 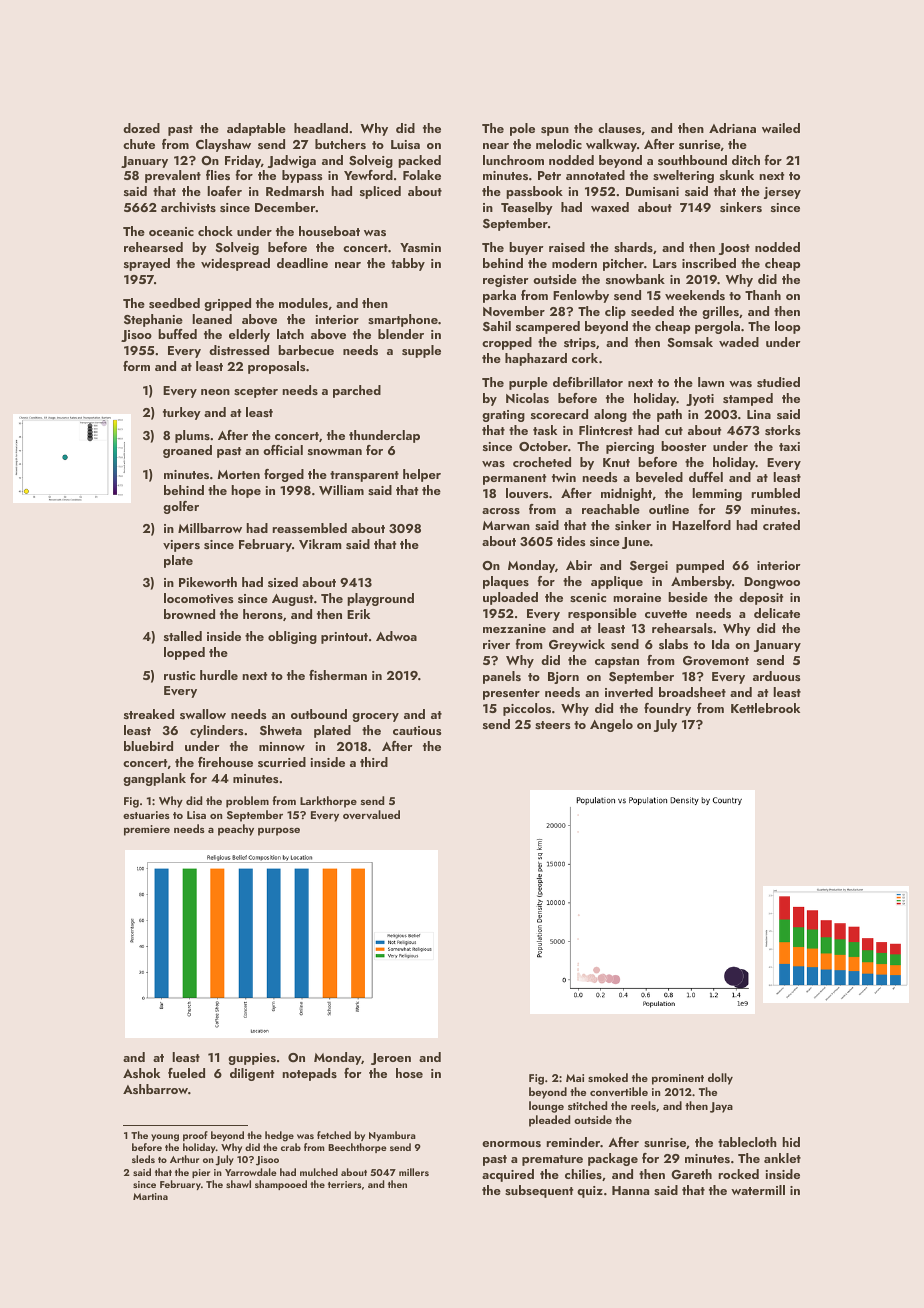 What do you see at coordinates (758, 1190) in the document?
I see `watermill` at bounding box center [758, 1190].
